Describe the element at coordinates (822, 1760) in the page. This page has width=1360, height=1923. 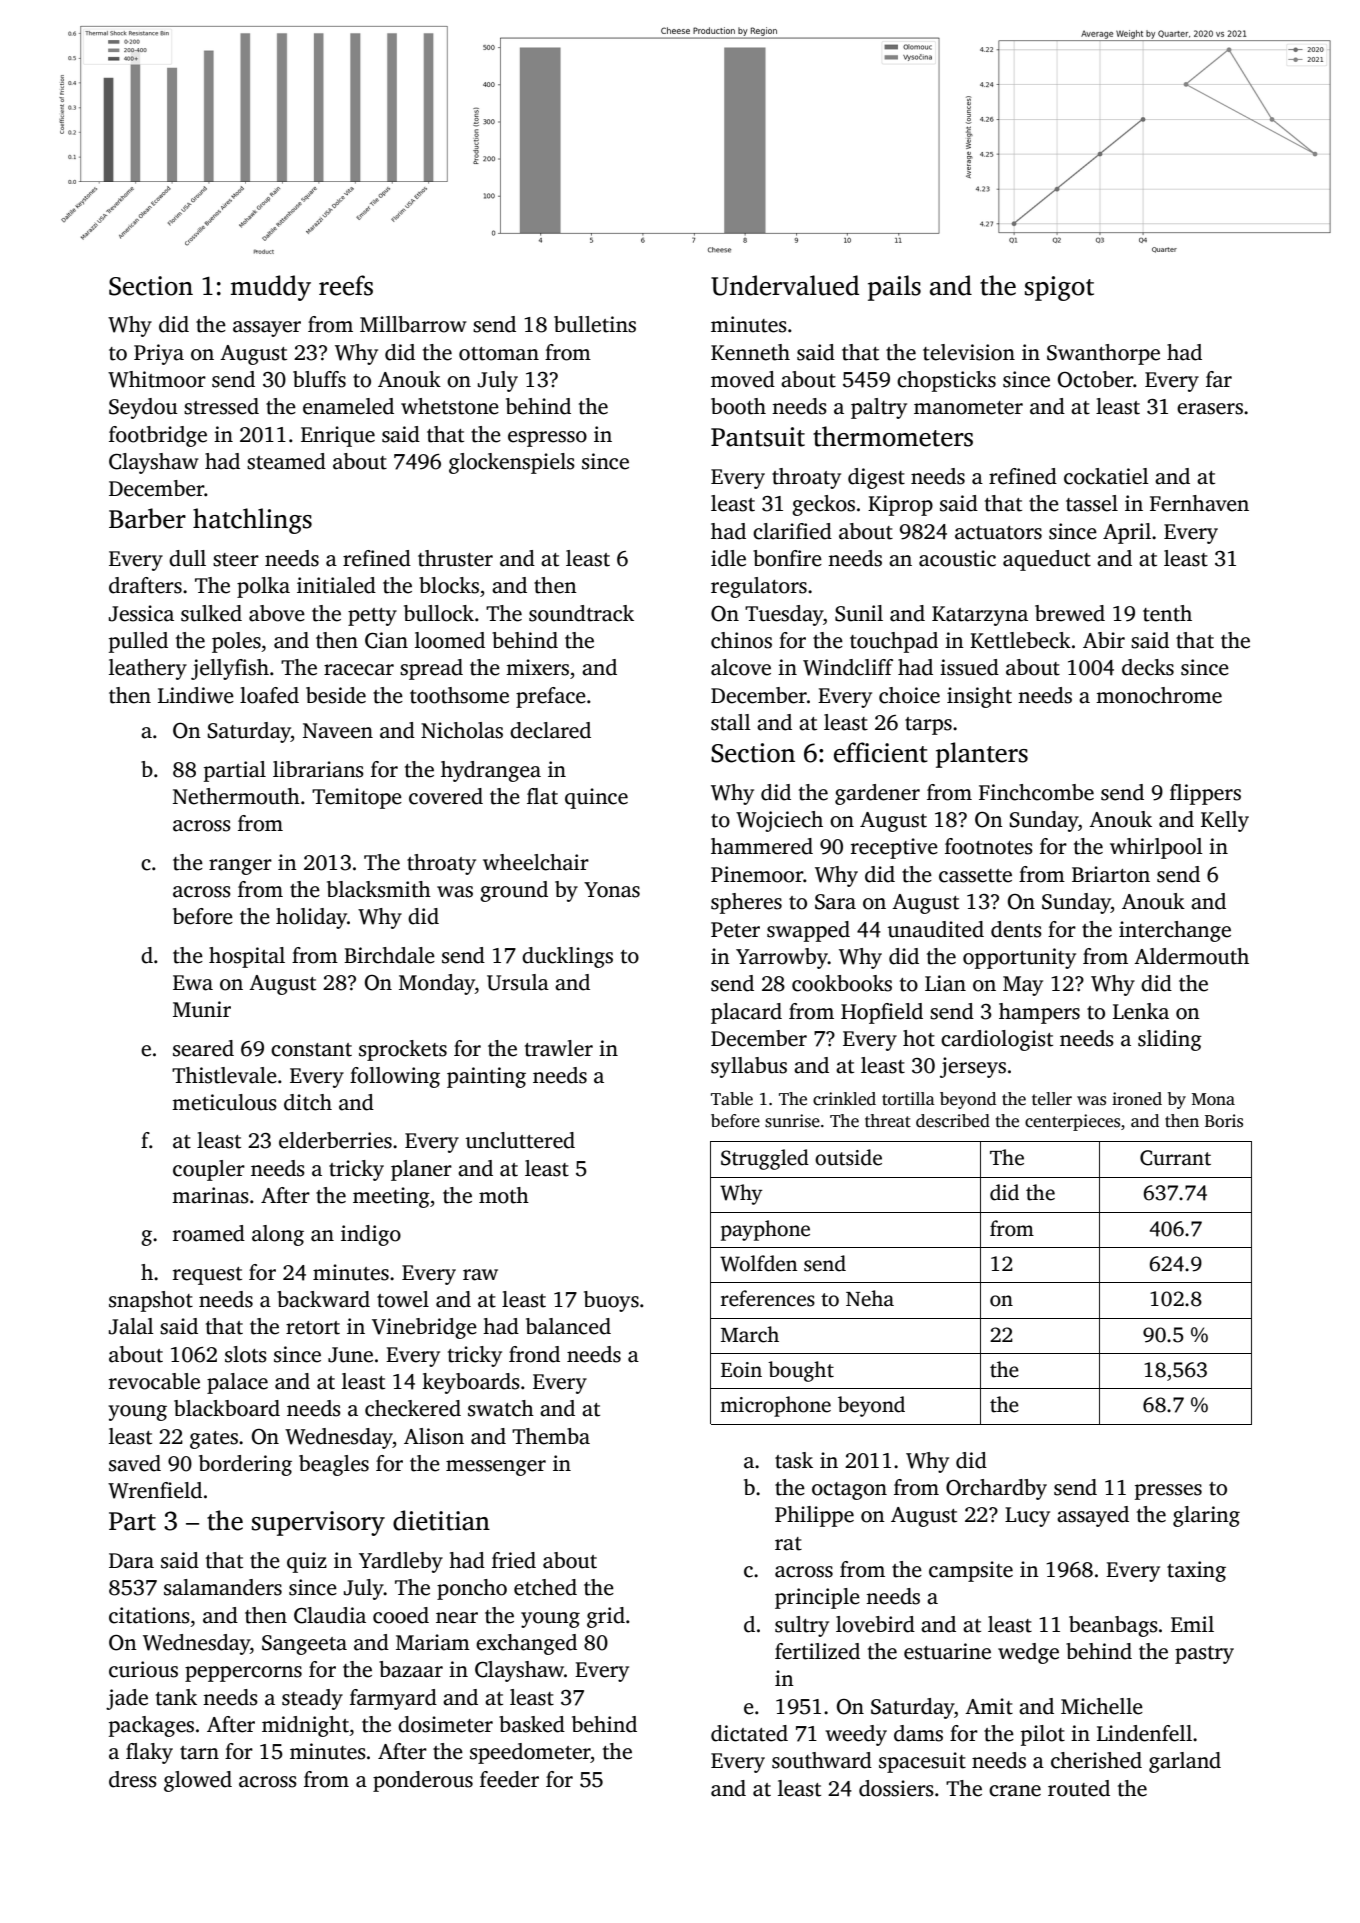
I see `southward` at that location.
